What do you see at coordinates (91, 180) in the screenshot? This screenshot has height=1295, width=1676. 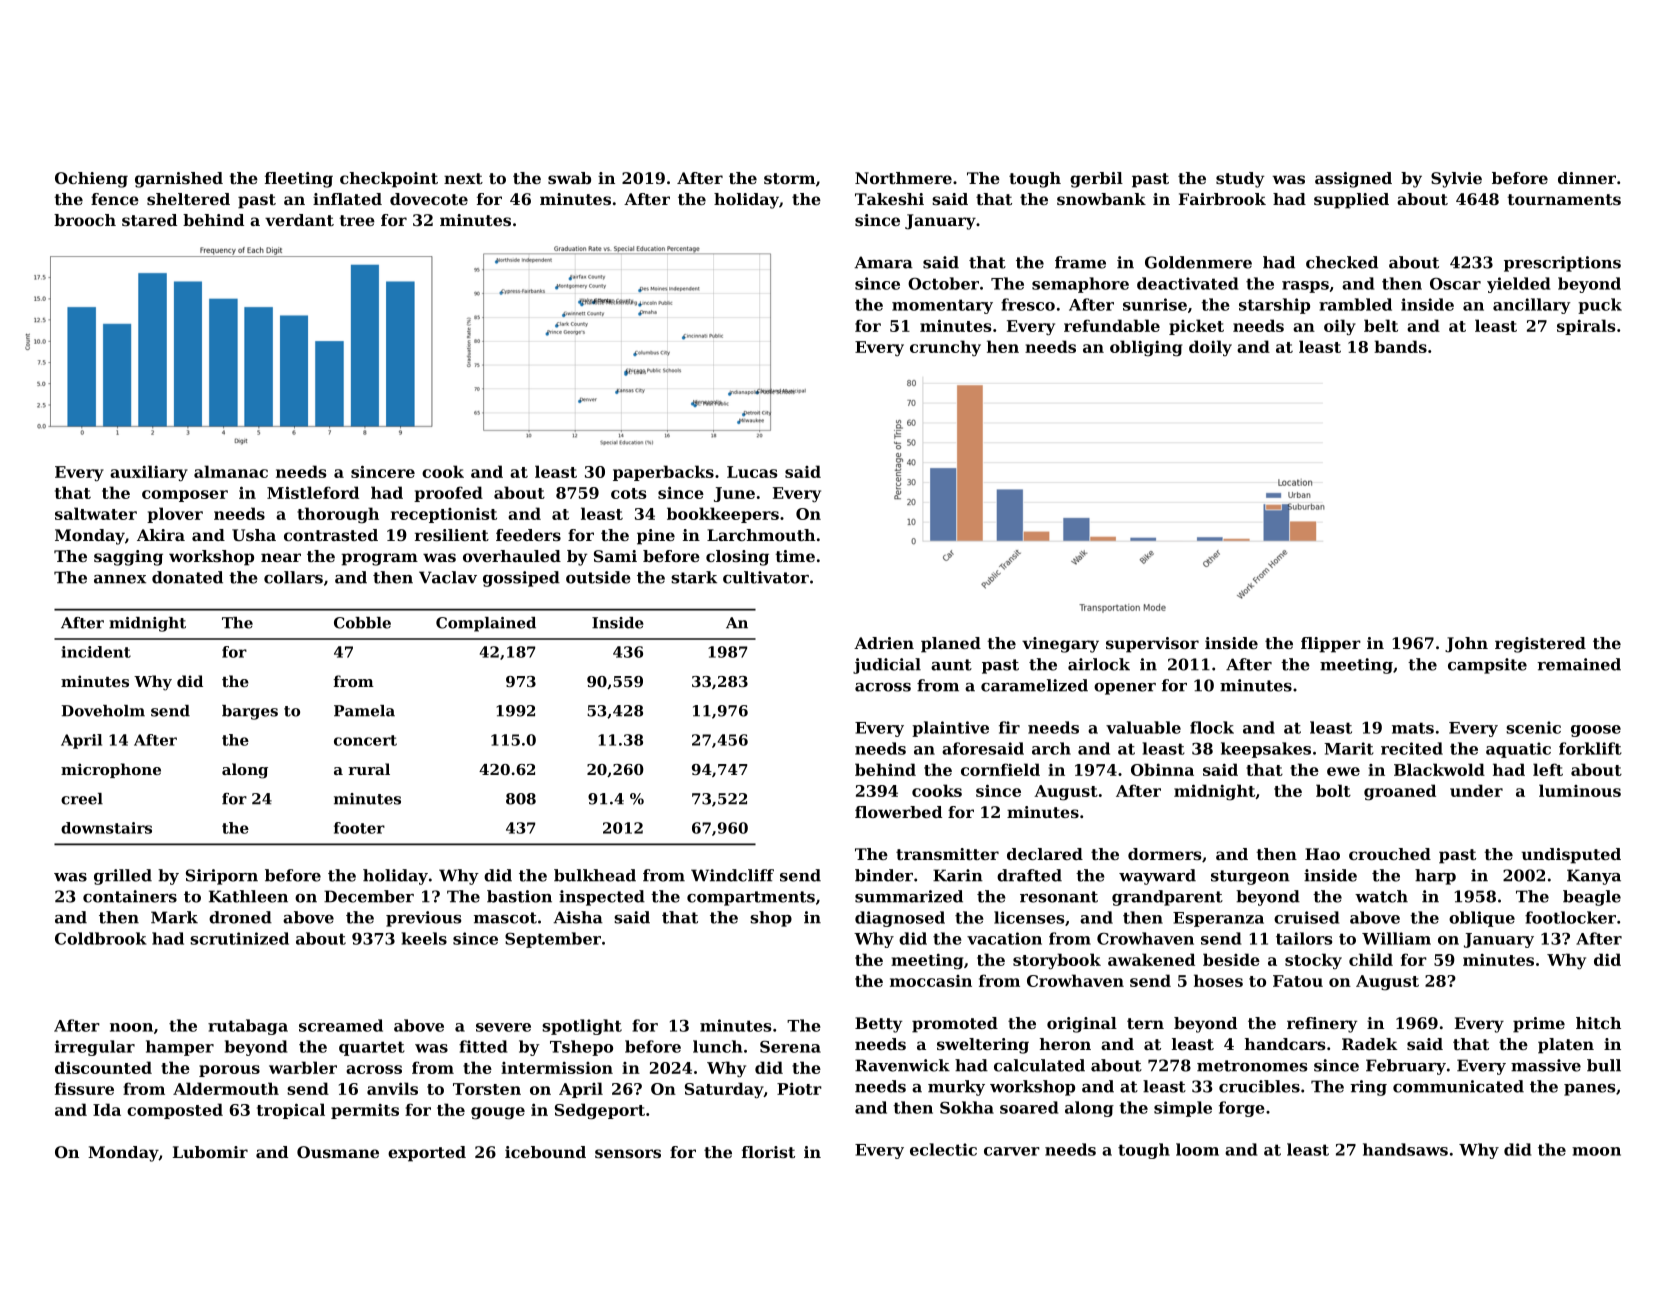 I see `Ochieng` at bounding box center [91, 180].
